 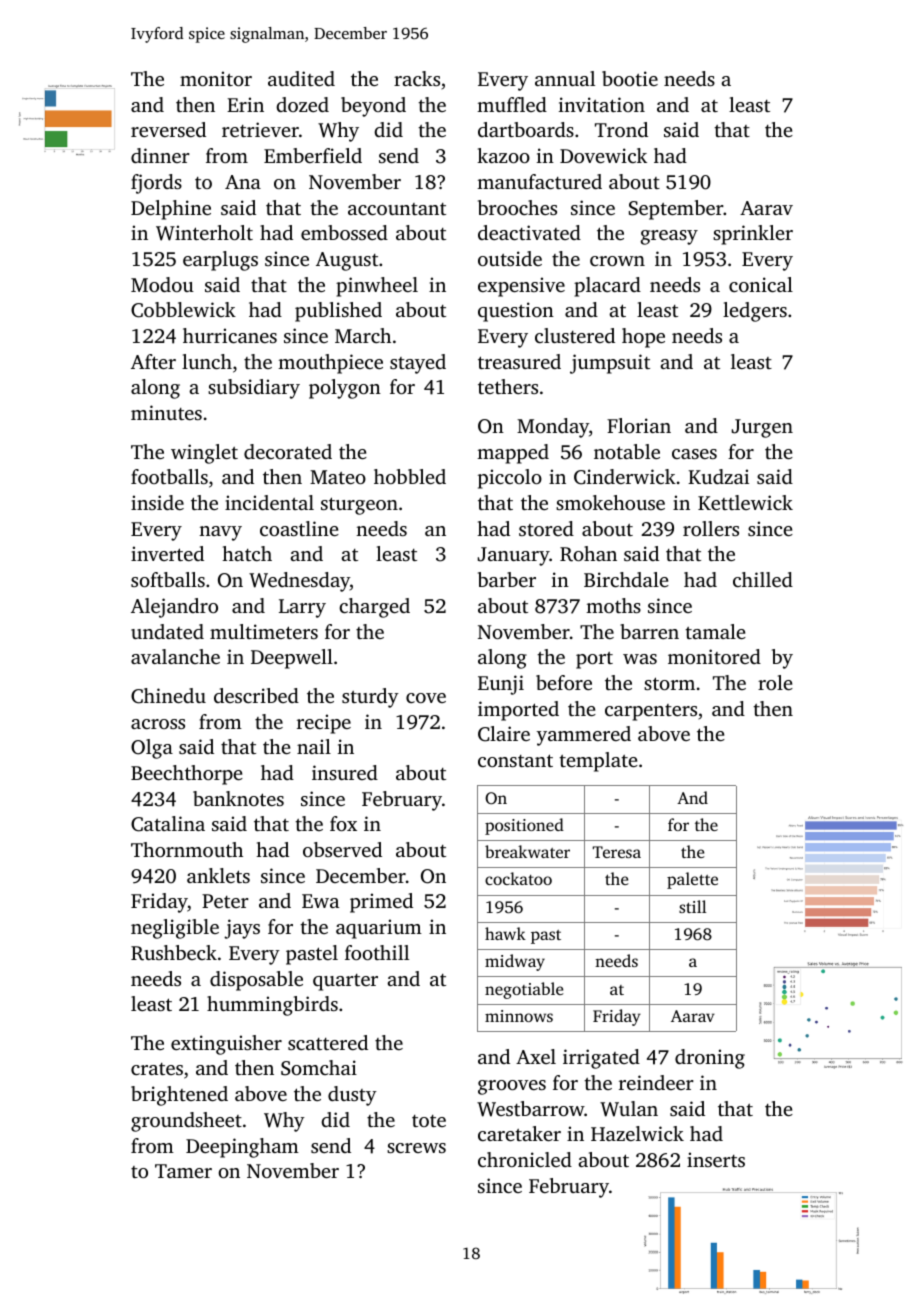 I want to click on foothill, so click(x=377, y=952).
